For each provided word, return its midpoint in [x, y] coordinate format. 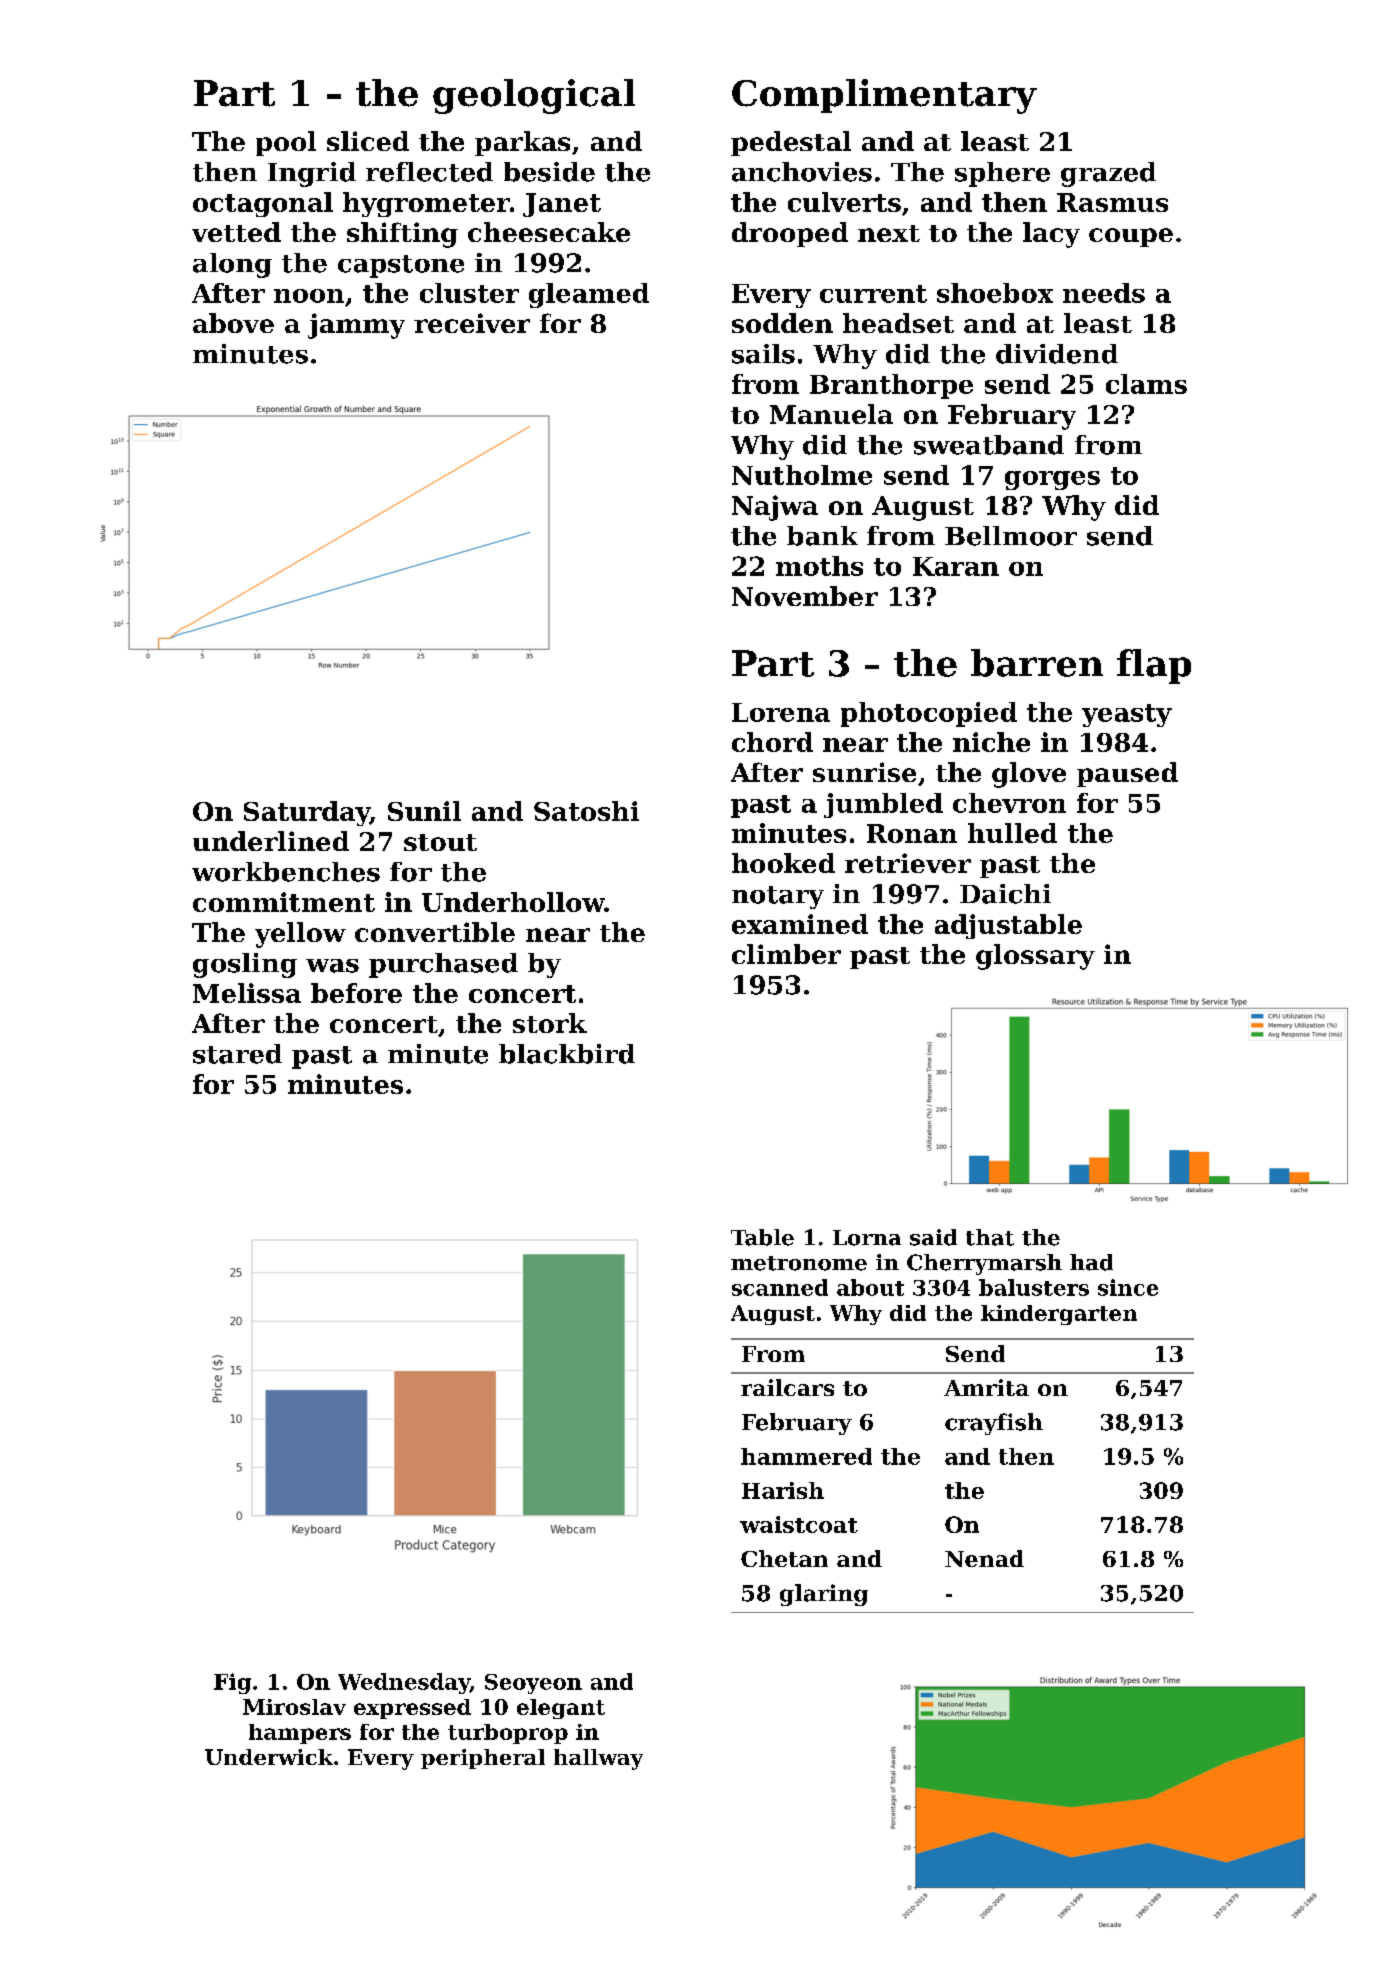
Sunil [424, 811]
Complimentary [884, 96]
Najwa [775, 508]
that [990, 1237]
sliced [368, 141]
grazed [1108, 174]
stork [550, 1023]
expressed [412, 1709]
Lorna [867, 1238]
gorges [1052, 480]
